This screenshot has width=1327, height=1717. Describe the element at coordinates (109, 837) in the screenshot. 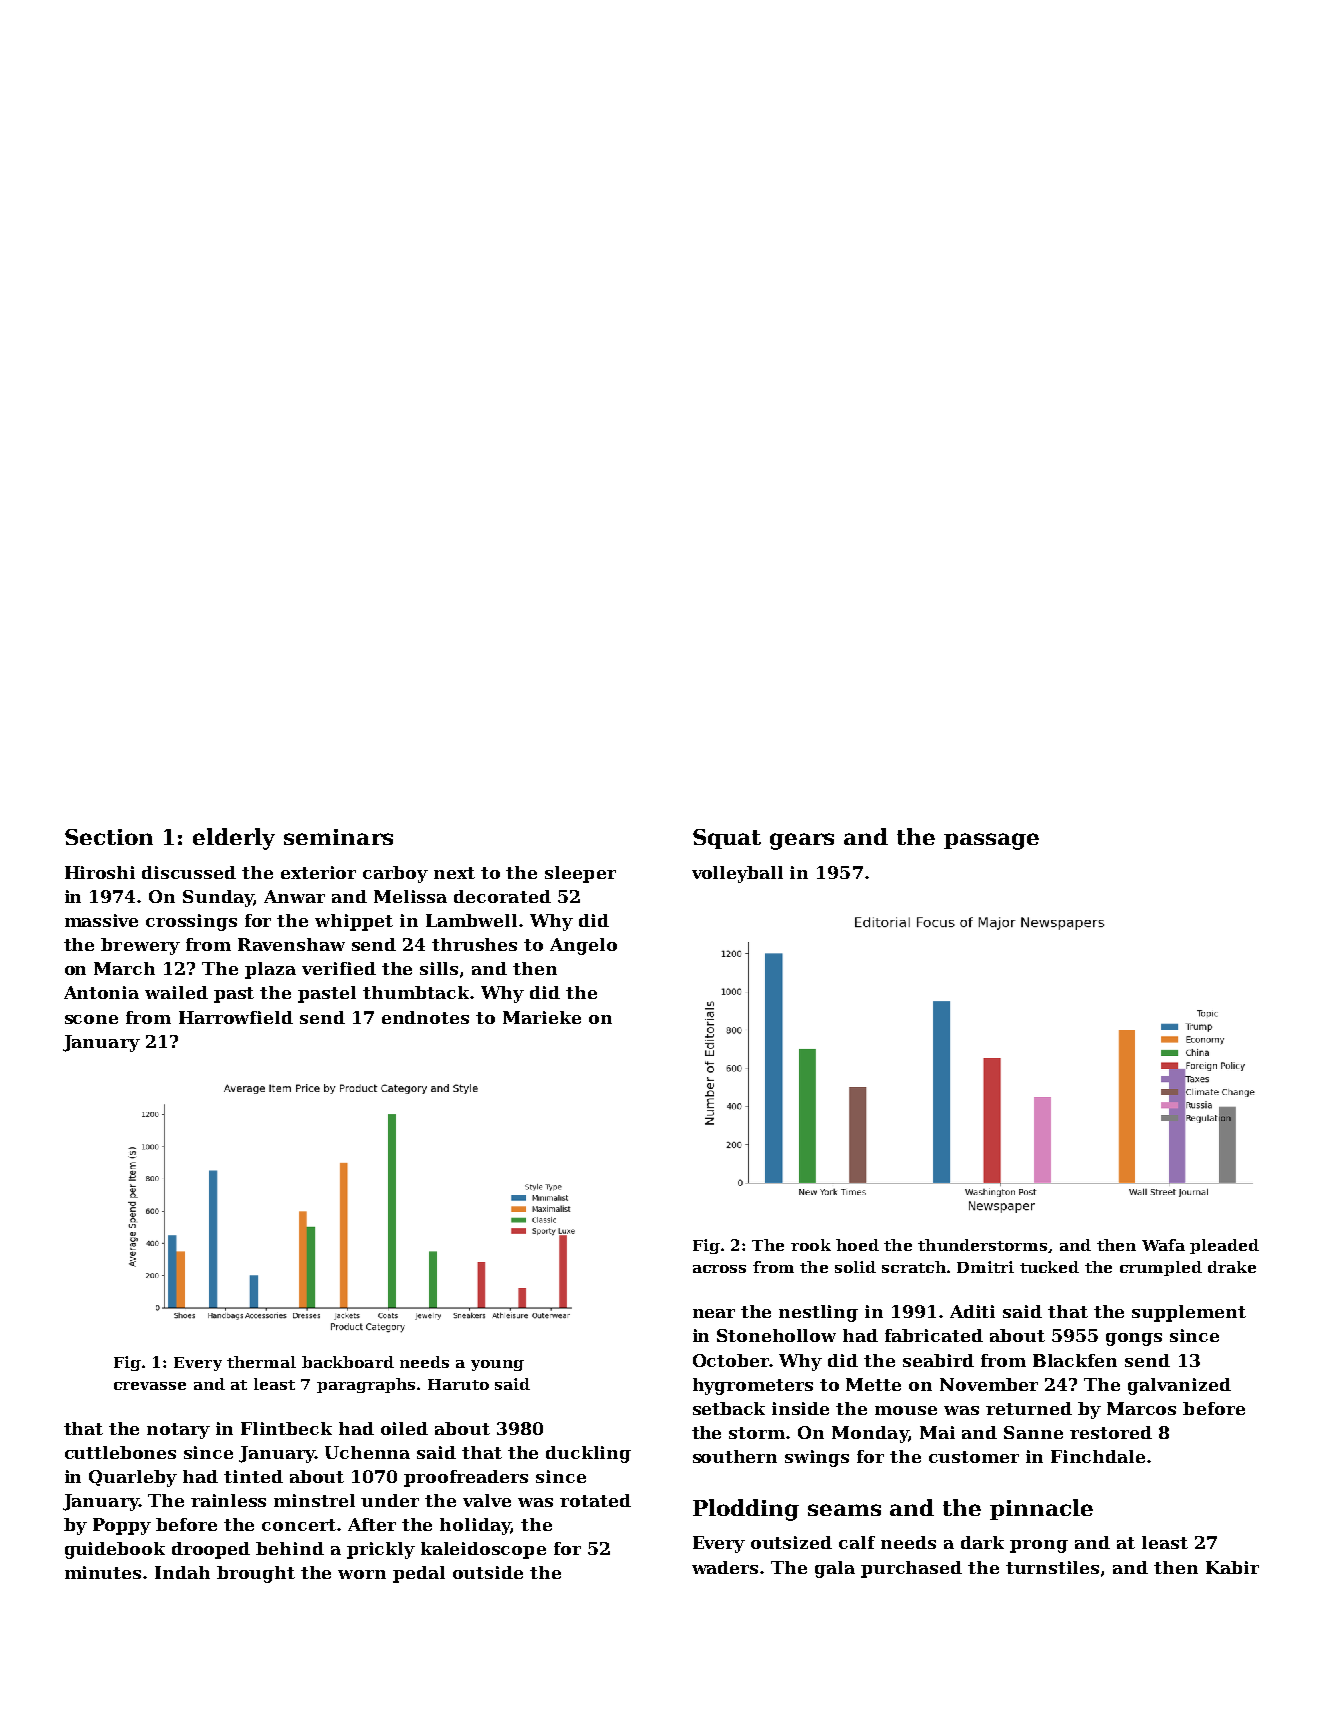

I see `Section` at that location.
